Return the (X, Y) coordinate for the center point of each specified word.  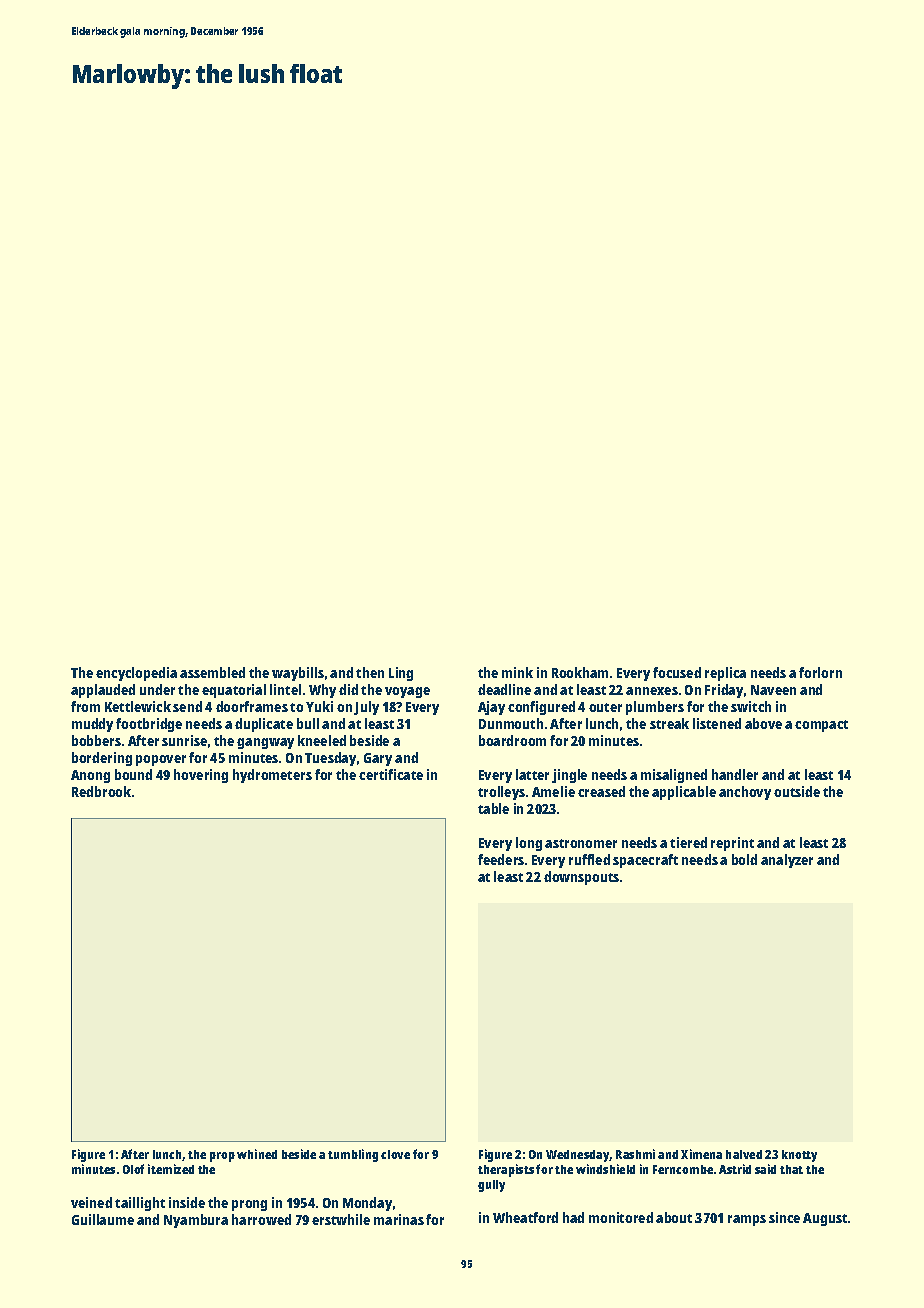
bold (744, 859)
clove (395, 1154)
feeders (501, 859)
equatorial (234, 691)
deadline (504, 689)
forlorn (820, 672)
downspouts (581, 878)
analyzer (787, 861)
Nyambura (196, 1221)
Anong (90, 776)
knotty (799, 1156)
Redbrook (101, 791)
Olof (133, 1169)
